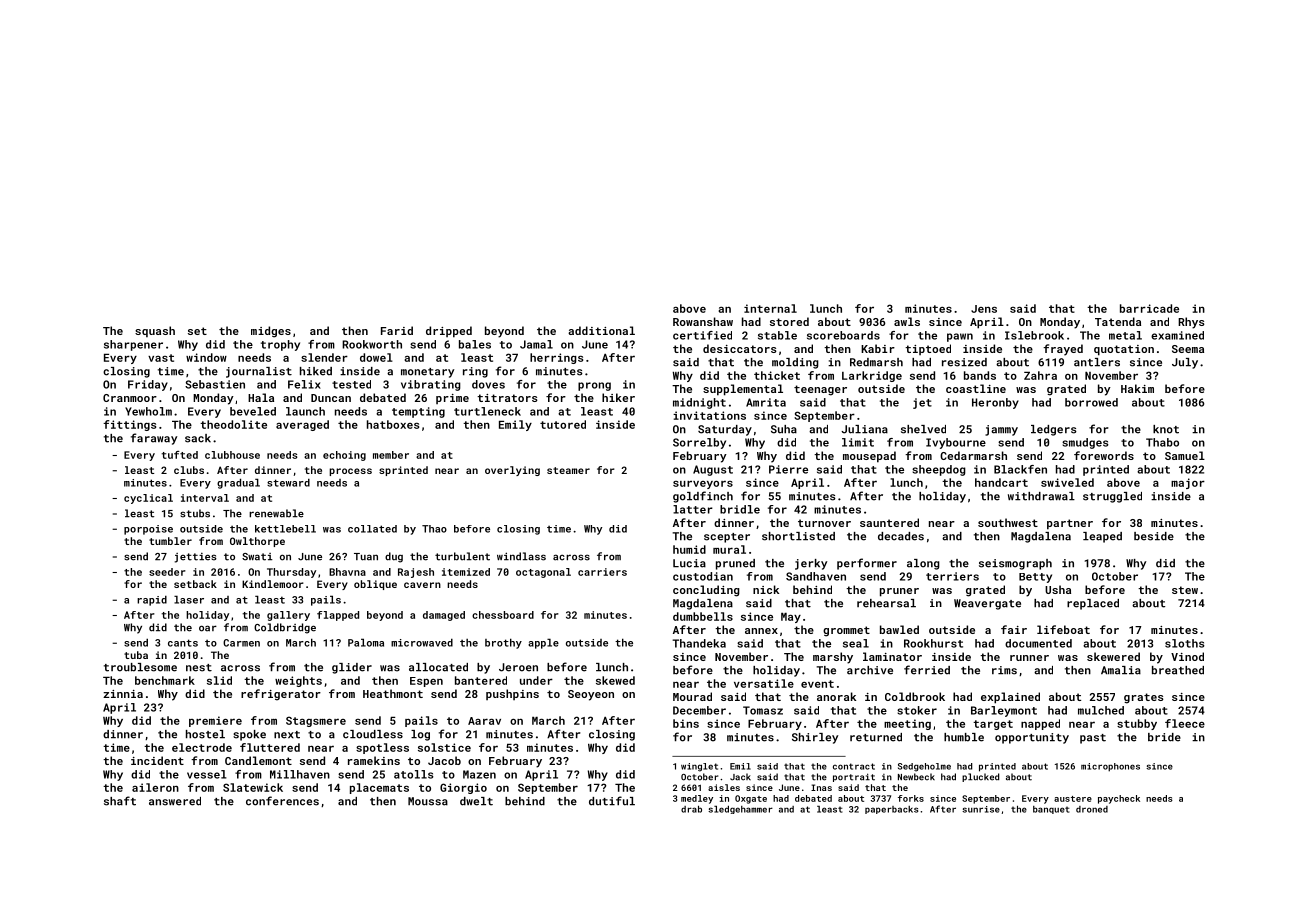 The height and width of the screenshot is (924, 1308). I want to click on Jens, so click(984, 309).
